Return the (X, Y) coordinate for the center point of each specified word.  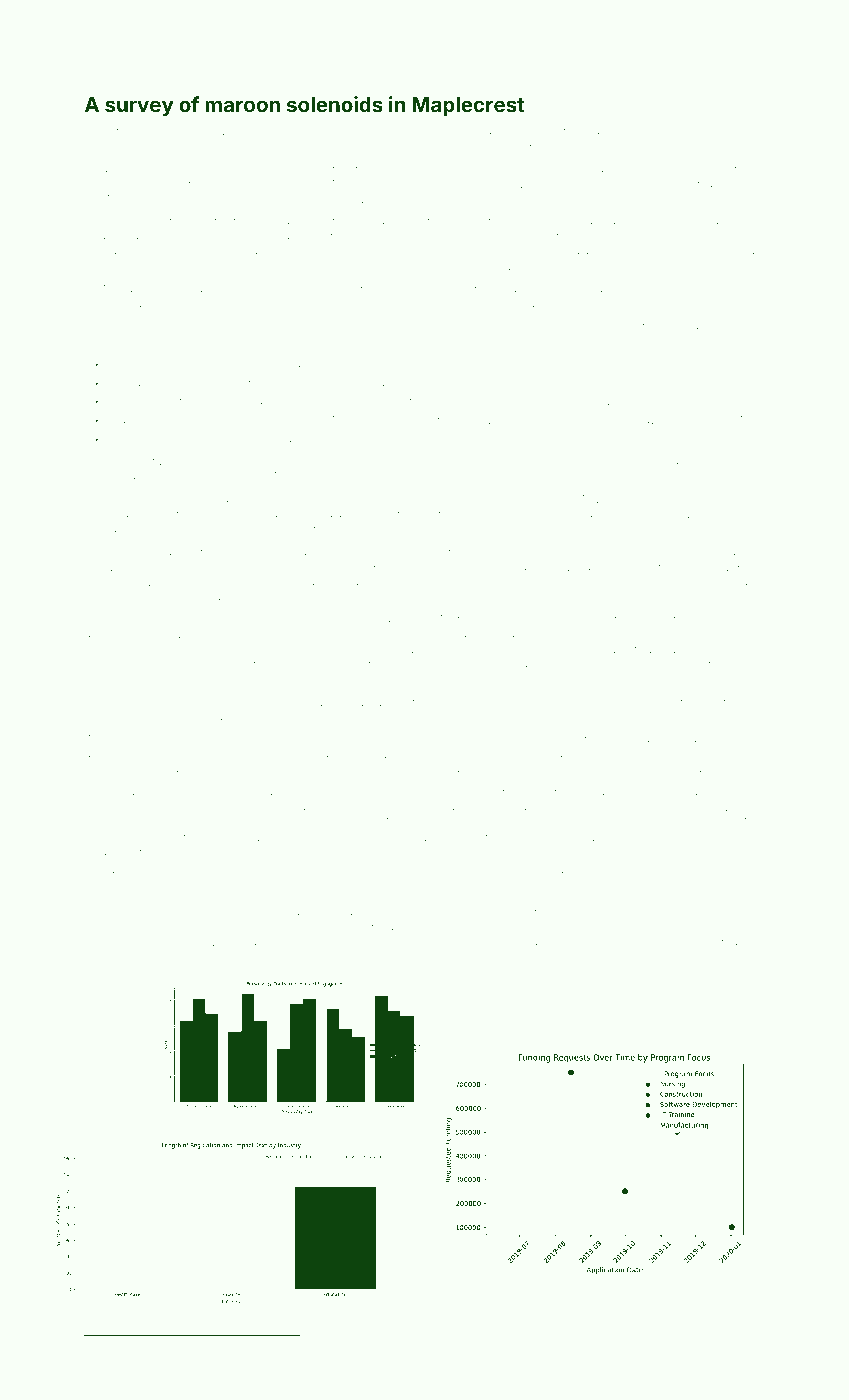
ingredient (654, 132)
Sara (432, 633)
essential (208, 702)
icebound (369, 131)
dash (177, 552)
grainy (195, 171)
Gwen (679, 648)
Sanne (287, 926)
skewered (712, 942)
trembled (584, 702)
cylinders (493, 650)
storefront (163, 1345)
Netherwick (205, 942)
